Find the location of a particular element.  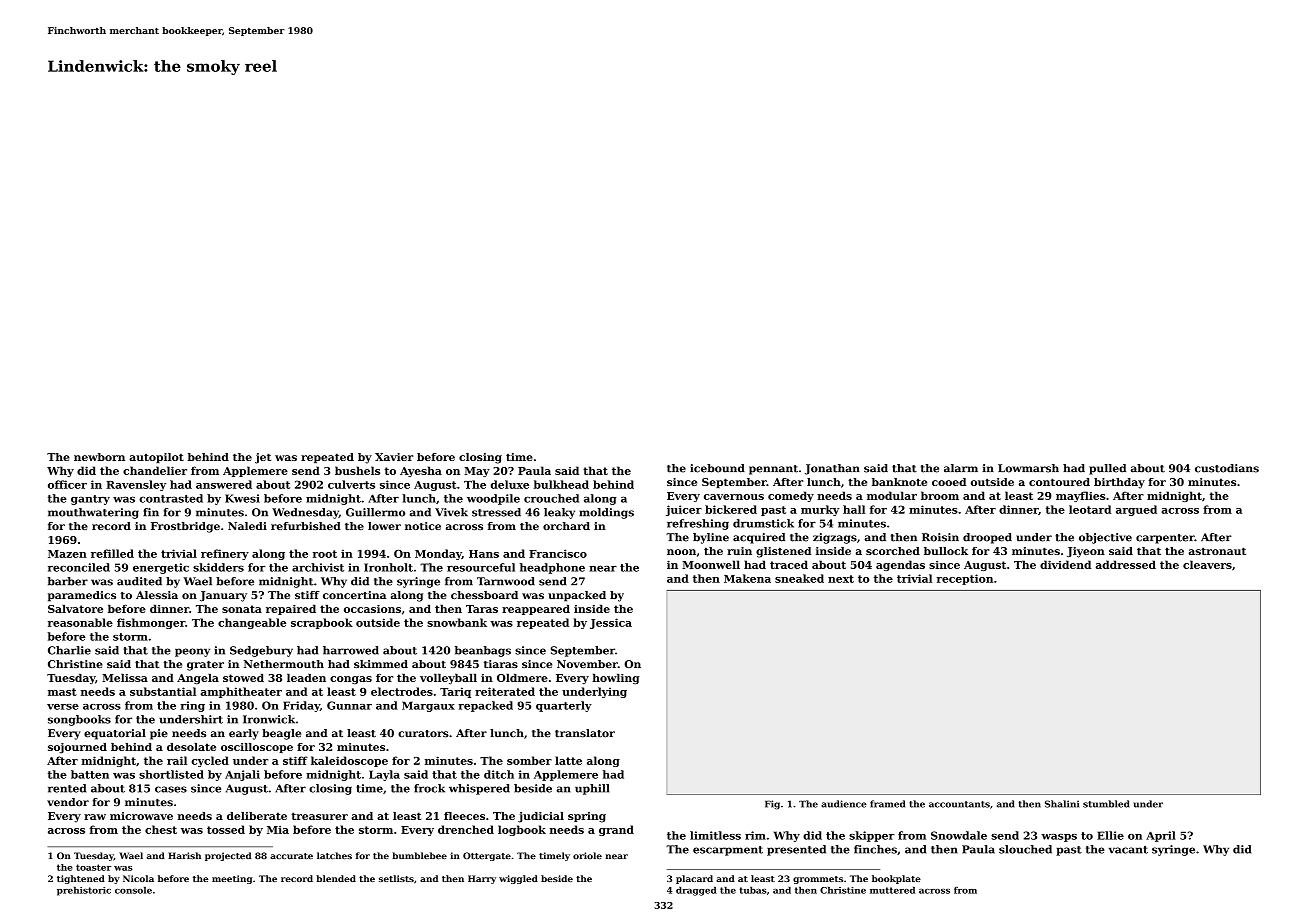

translator is located at coordinates (585, 733).
